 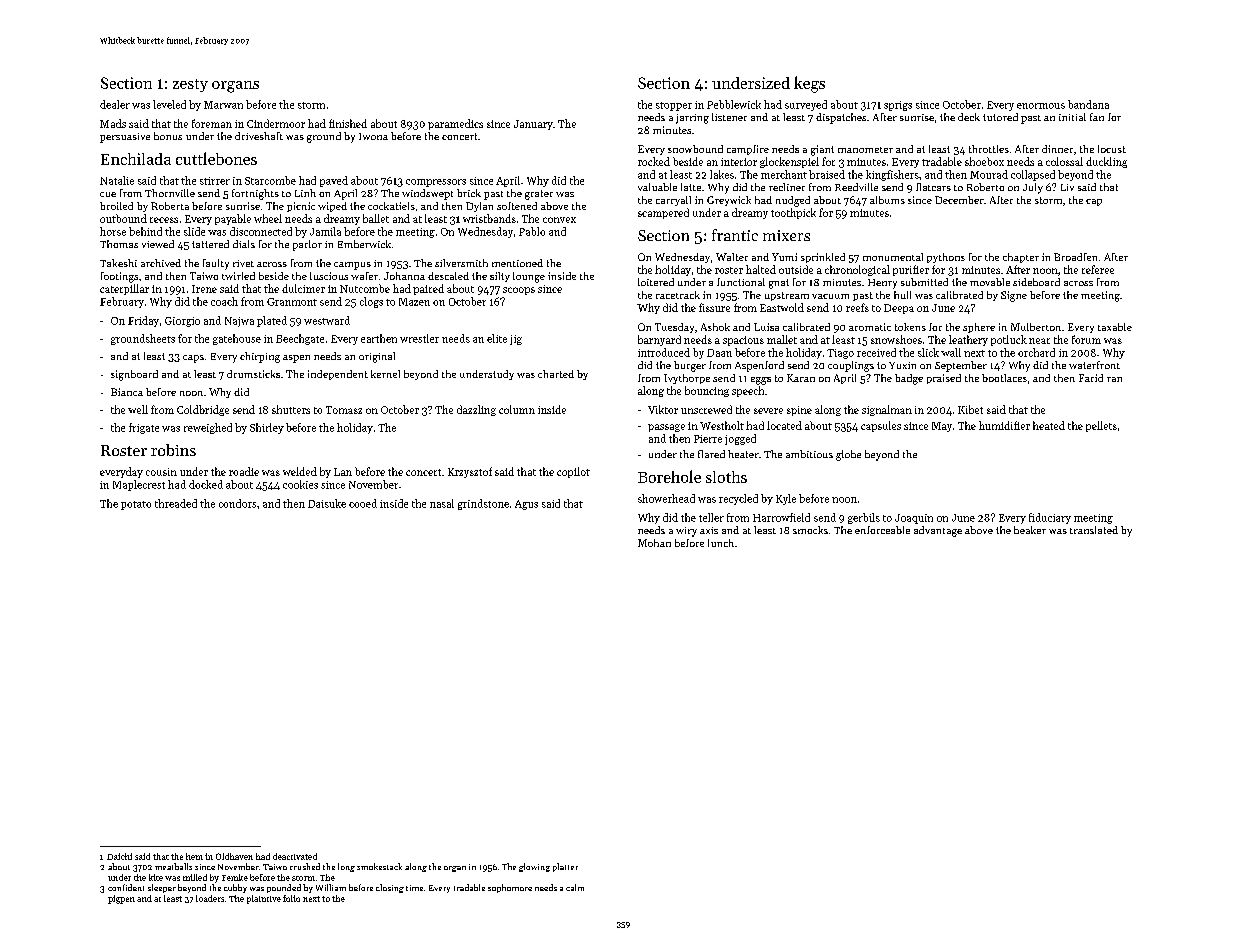 What do you see at coordinates (984, 161) in the image?
I see `shoebox` at bounding box center [984, 161].
